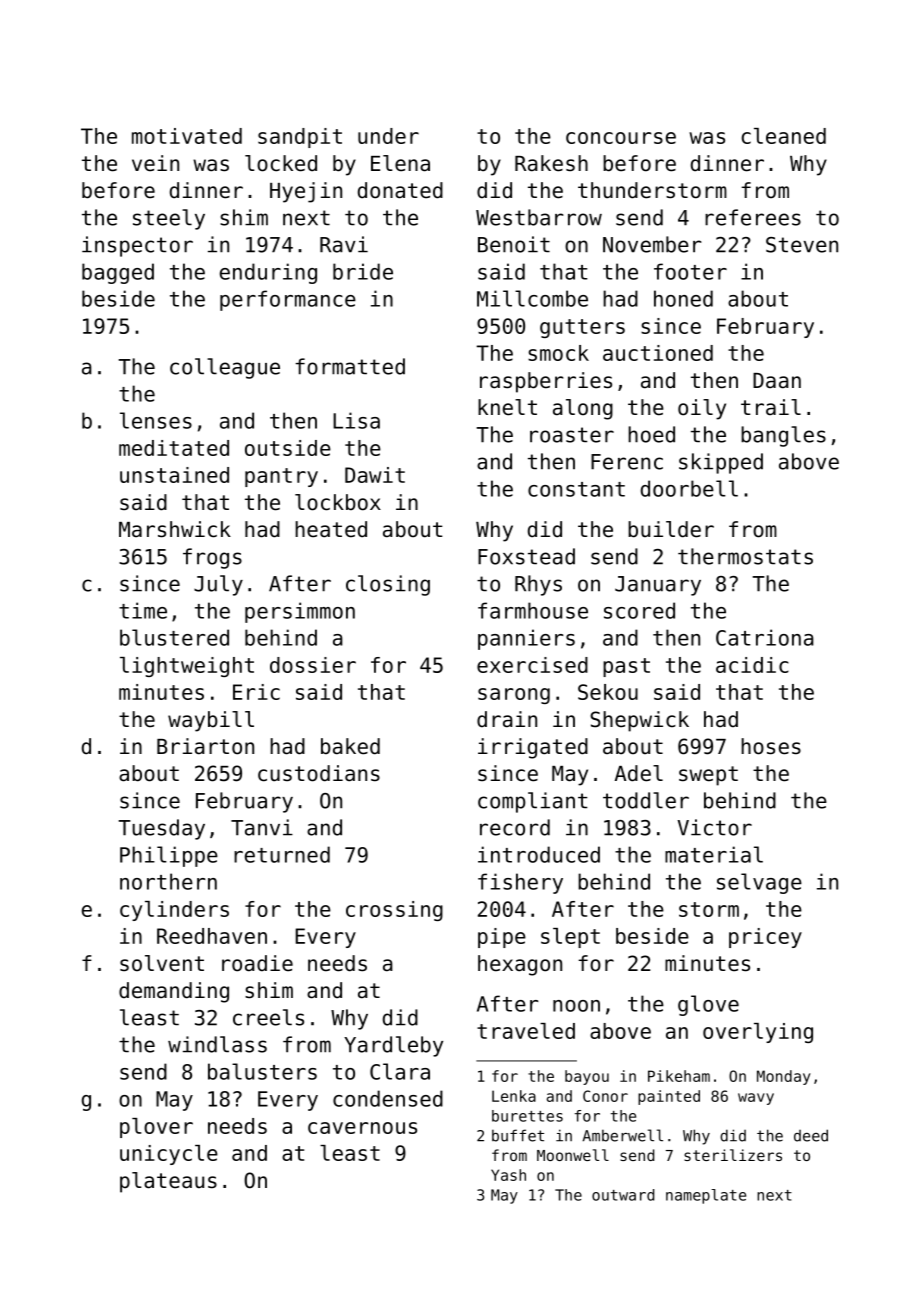  What do you see at coordinates (623, 1195) in the screenshot?
I see `outward` at bounding box center [623, 1195].
